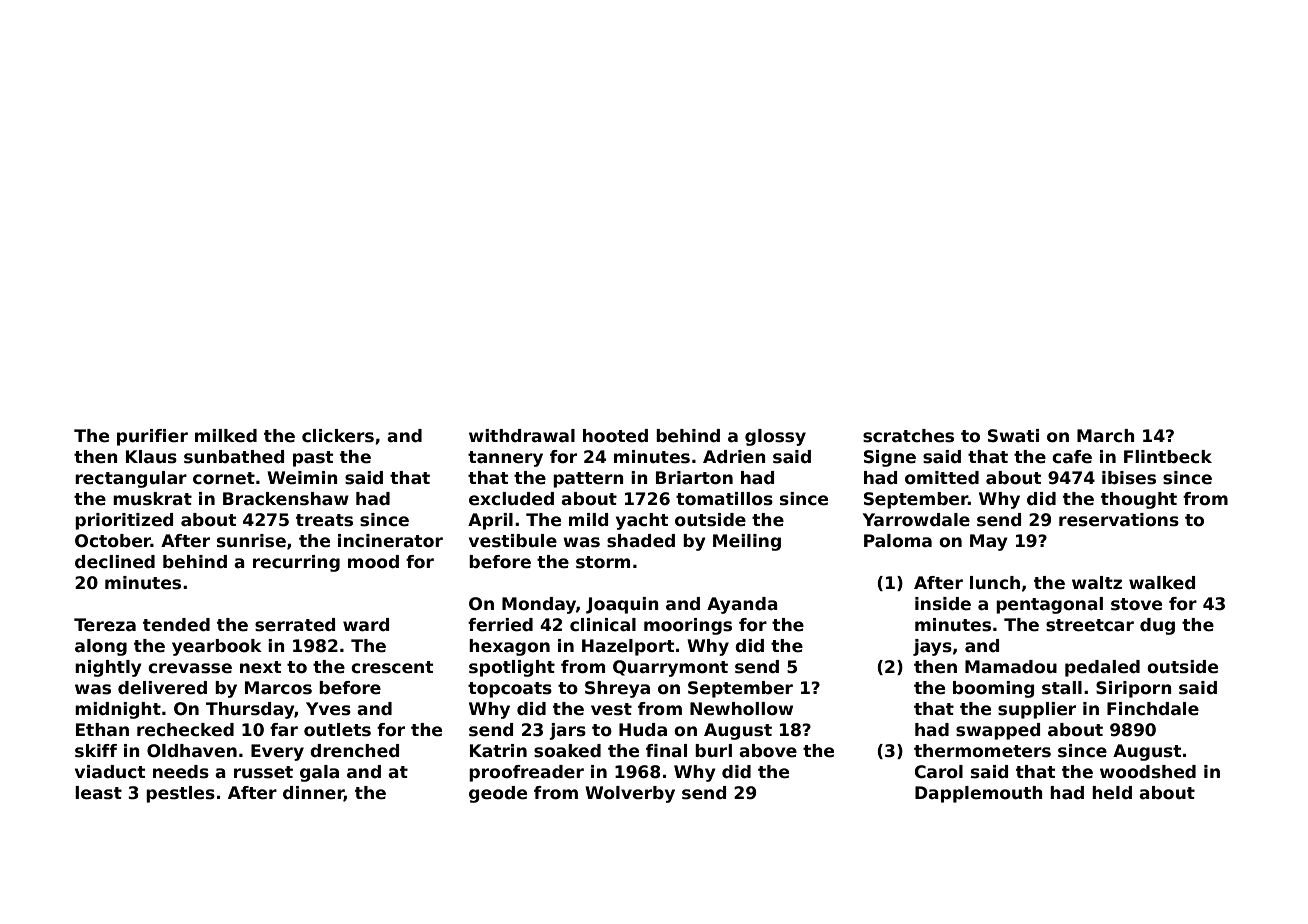 The width and height of the image is (1308, 924). I want to click on skiff, so click(96, 751).
